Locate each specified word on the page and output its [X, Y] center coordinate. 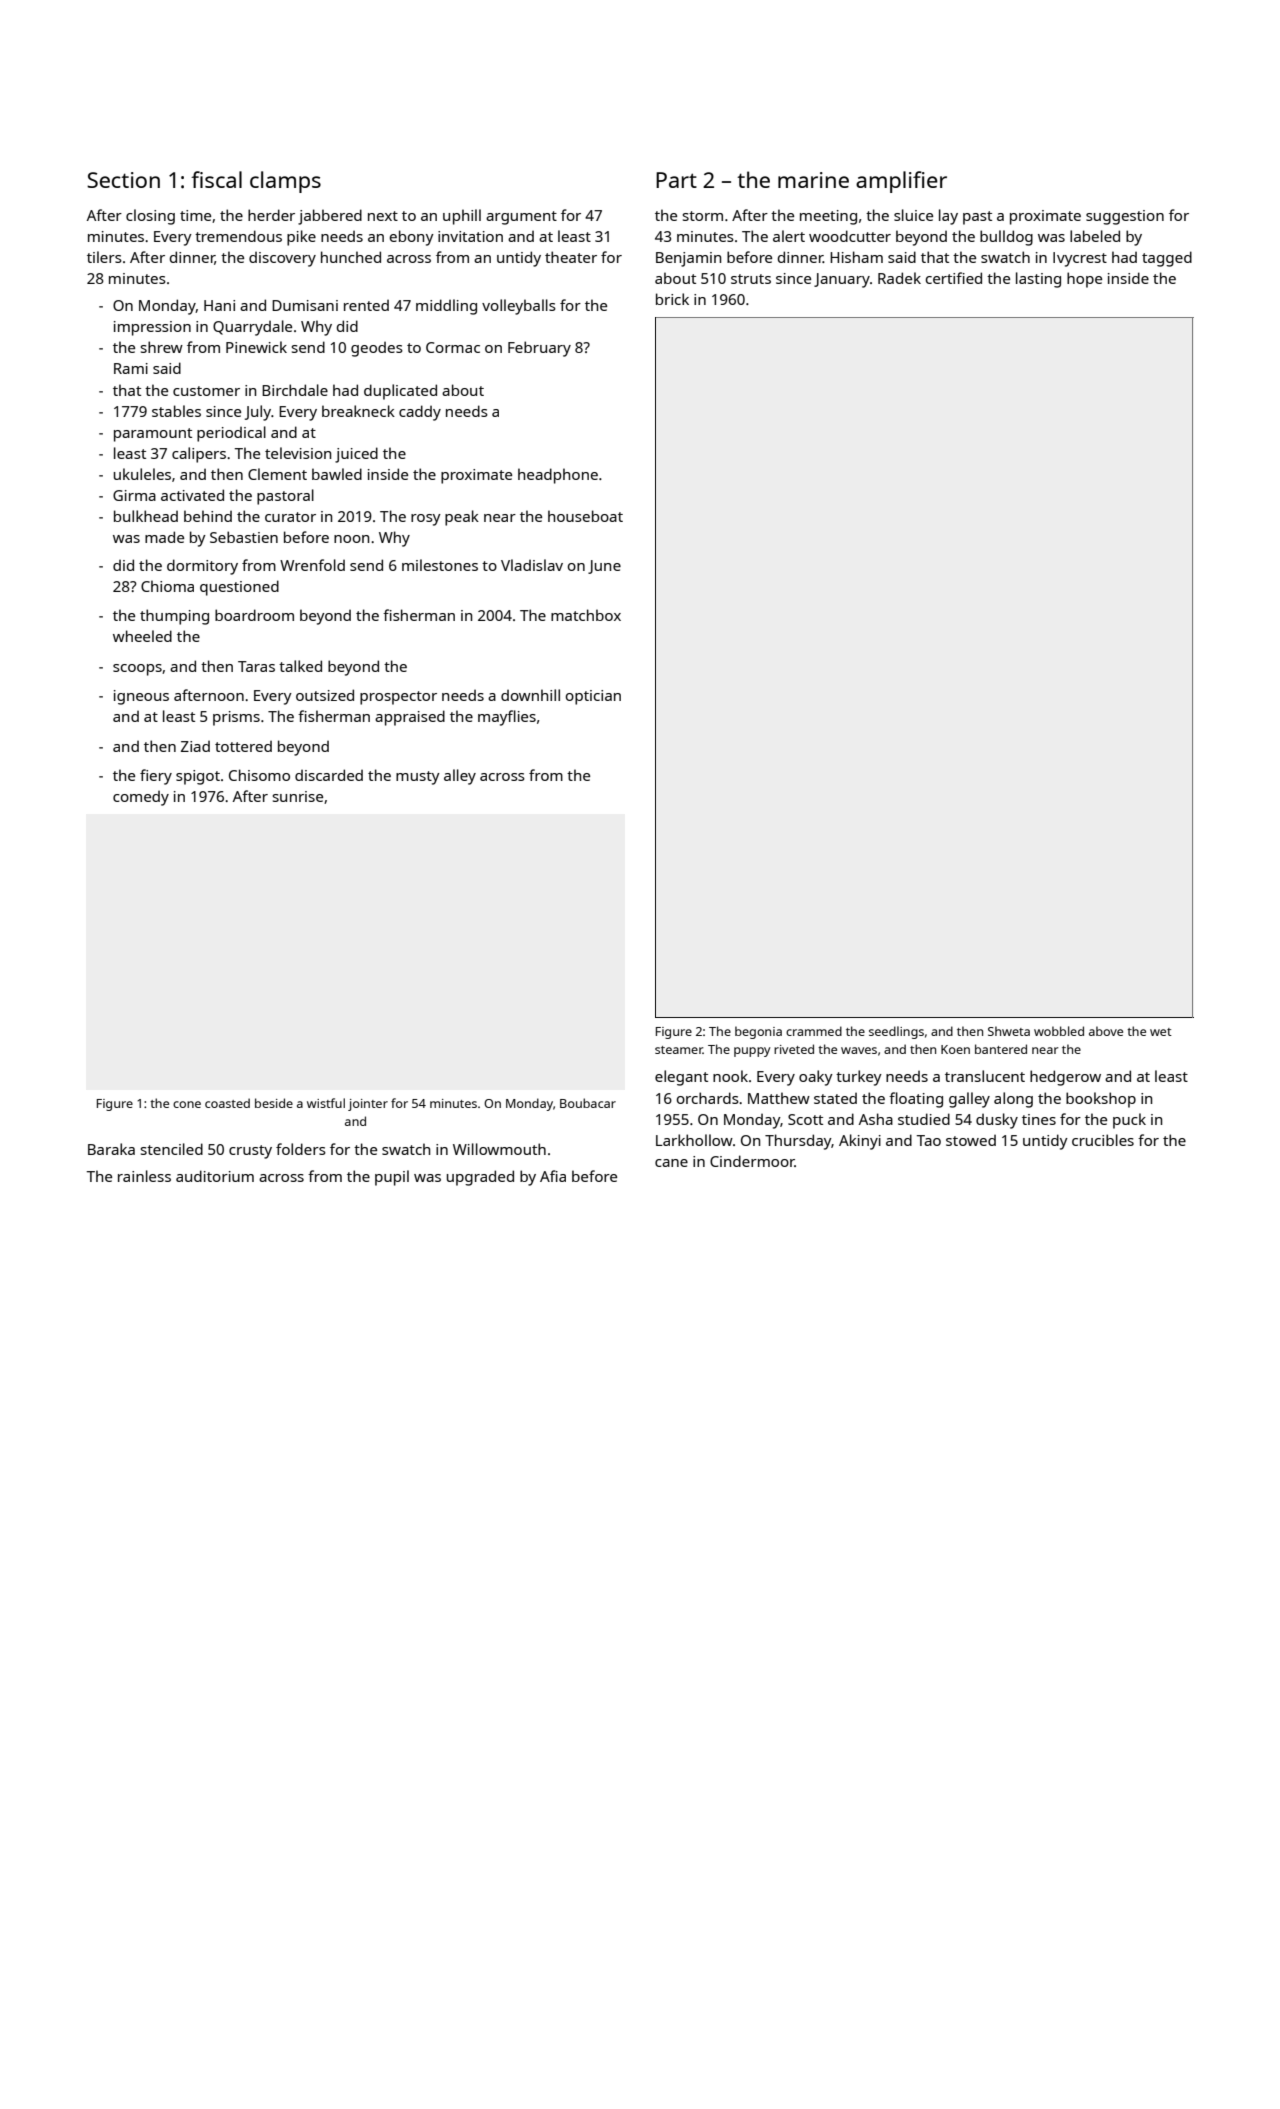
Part [676, 180]
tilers [104, 257]
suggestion [1125, 217]
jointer [368, 1105]
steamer [679, 1050]
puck [1129, 1121]
